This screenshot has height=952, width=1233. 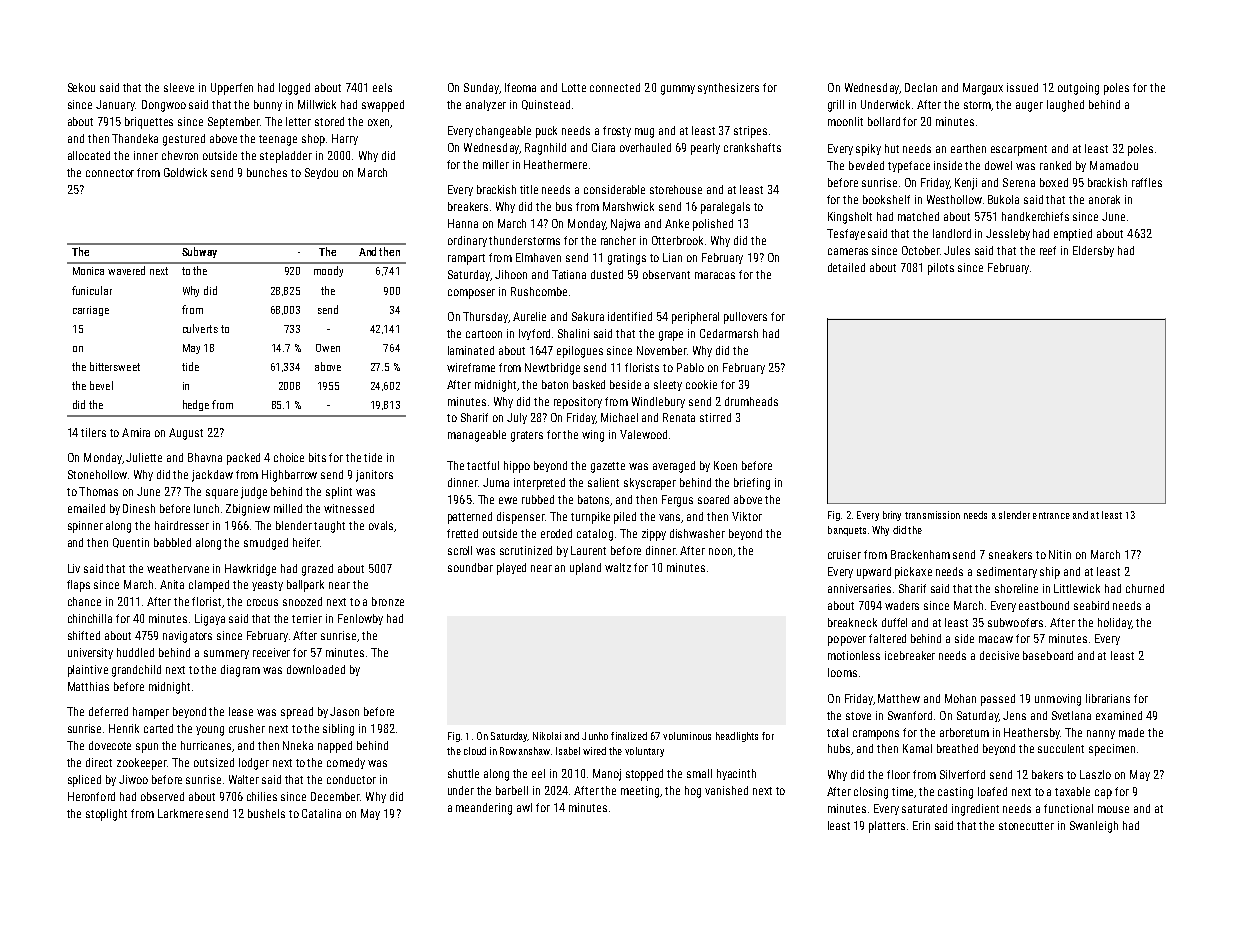 What do you see at coordinates (180, 813) in the screenshot?
I see `Larkmere` at bounding box center [180, 813].
